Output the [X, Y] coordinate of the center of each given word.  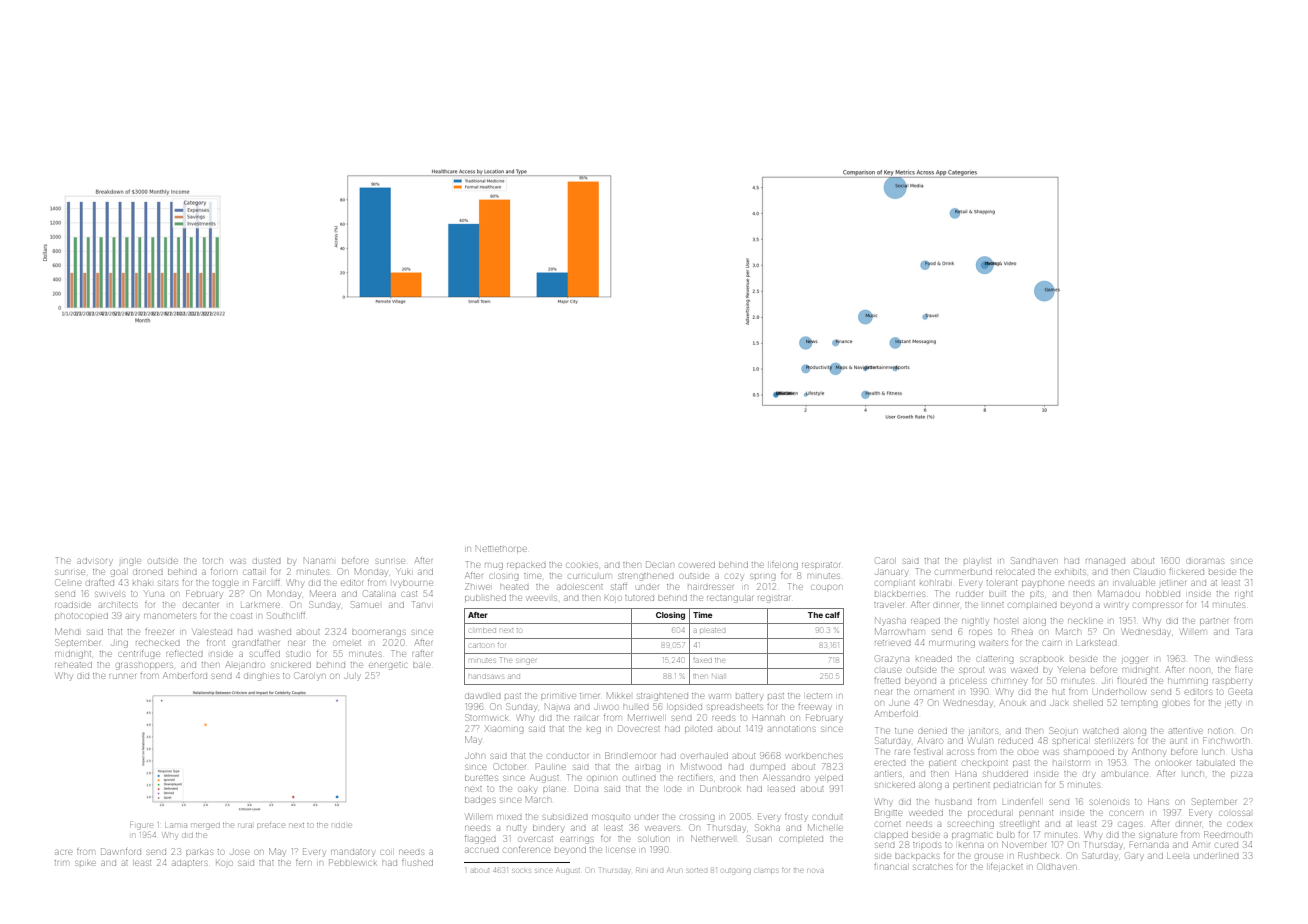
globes [1176, 704]
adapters [189, 863]
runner [122, 676]
